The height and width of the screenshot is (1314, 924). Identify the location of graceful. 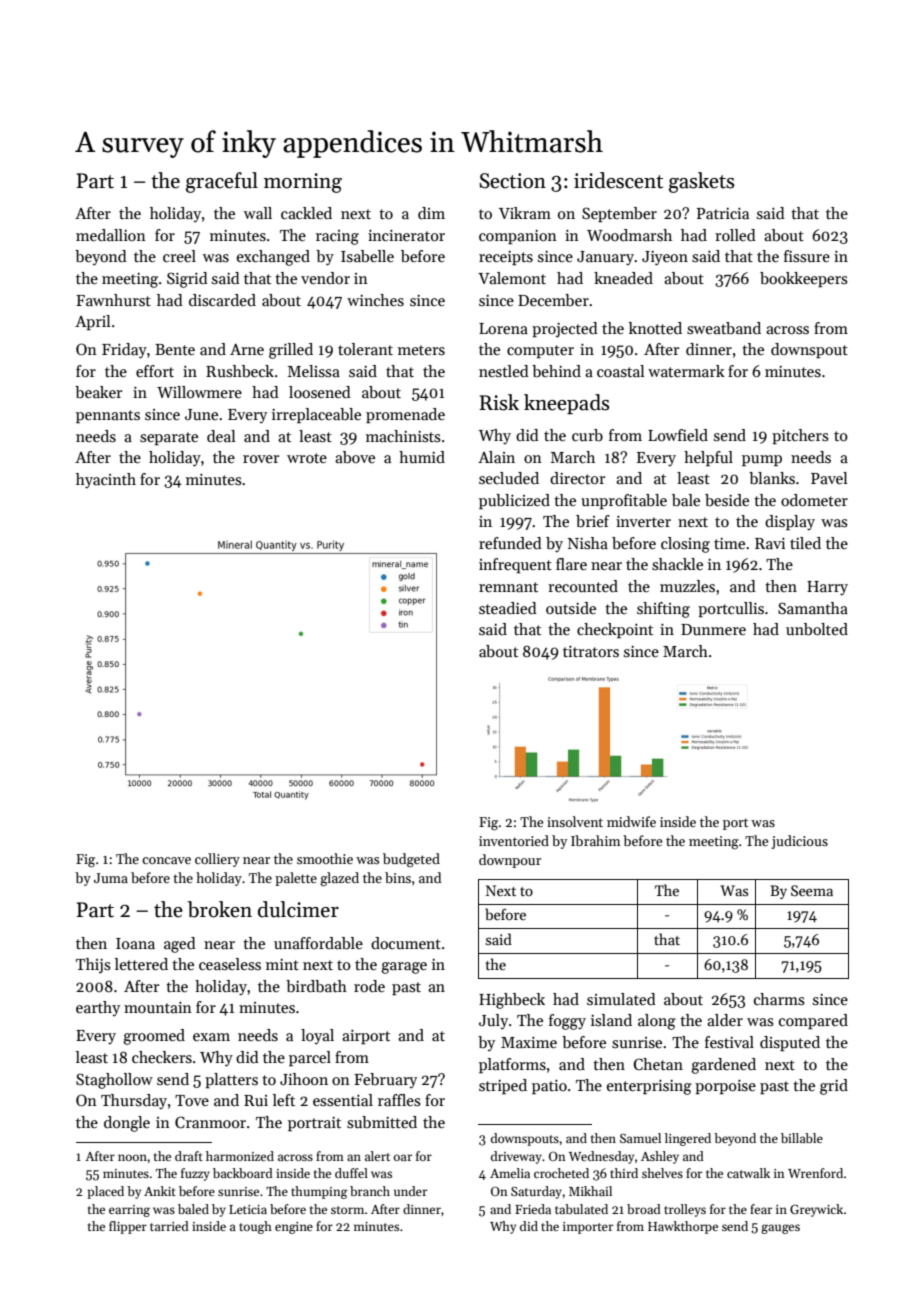
(222, 182).
